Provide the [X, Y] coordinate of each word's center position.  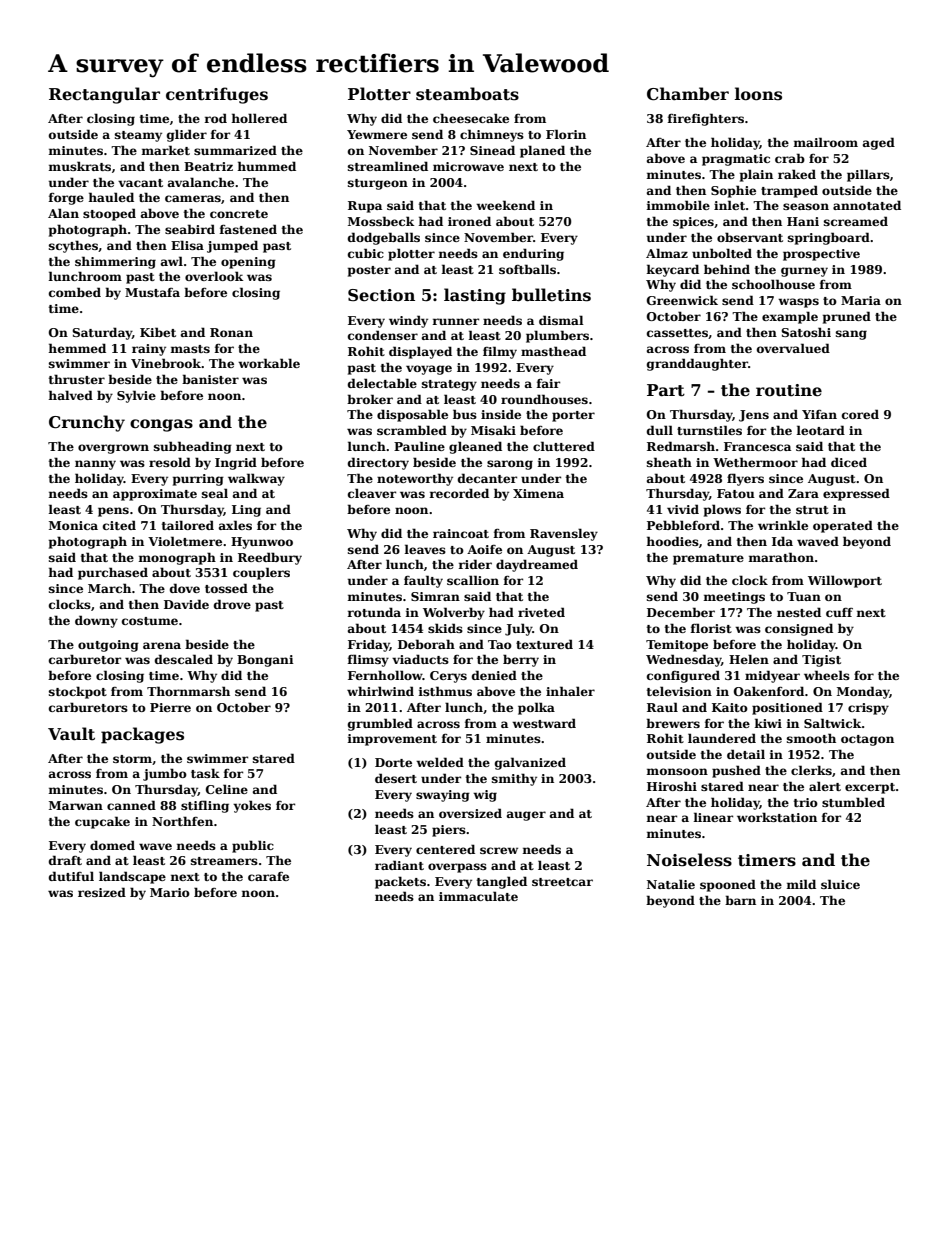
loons [758, 94]
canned [131, 805]
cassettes [677, 333]
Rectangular [104, 95]
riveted [541, 612]
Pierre [170, 707]
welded [440, 762]
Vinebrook [166, 363]
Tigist [821, 661]
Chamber [688, 94]
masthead [553, 351]
